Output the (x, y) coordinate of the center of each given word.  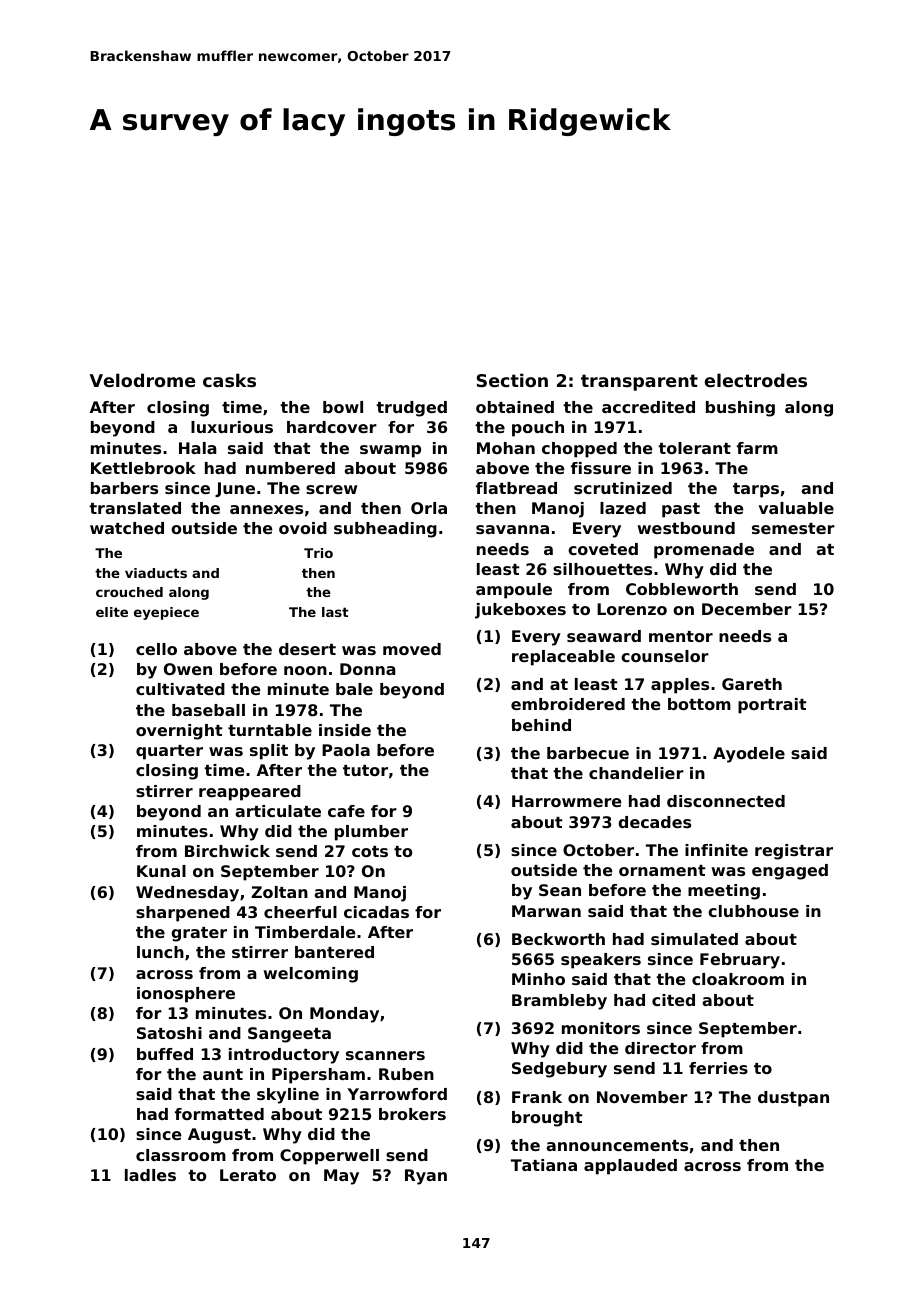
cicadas (376, 912)
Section (512, 380)
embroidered (568, 704)
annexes (266, 509)
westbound (686, 528)
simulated (694, 939)
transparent (639, 382)
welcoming (311, 975)
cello (156, 649)
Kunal (161, 871)
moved (412, 649)
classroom (181, 1155)
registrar (794, 852)
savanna (512, 529)
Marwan (546, 911)
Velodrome (143, 380)
